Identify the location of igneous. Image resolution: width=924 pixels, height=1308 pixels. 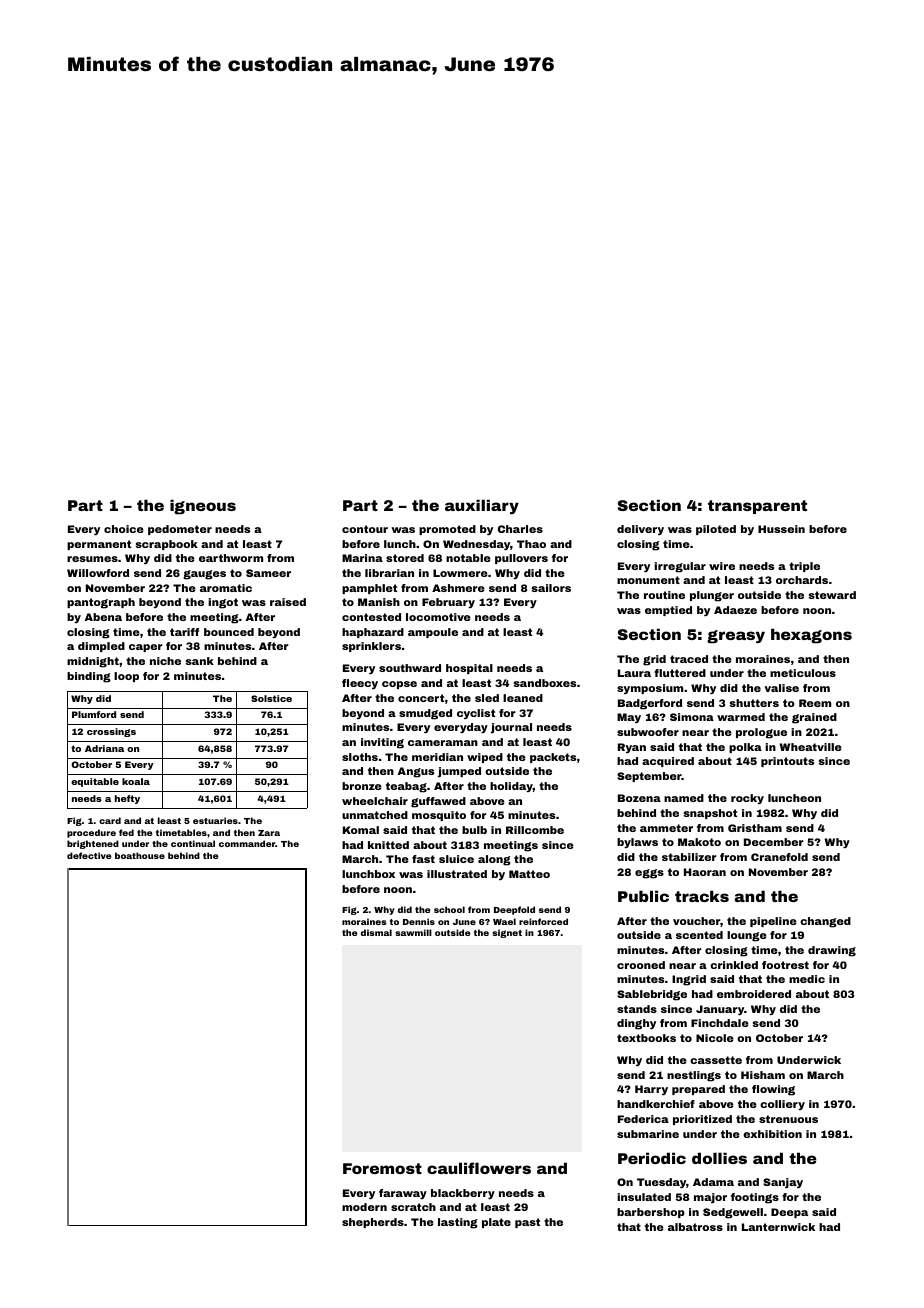
(203, 507).
